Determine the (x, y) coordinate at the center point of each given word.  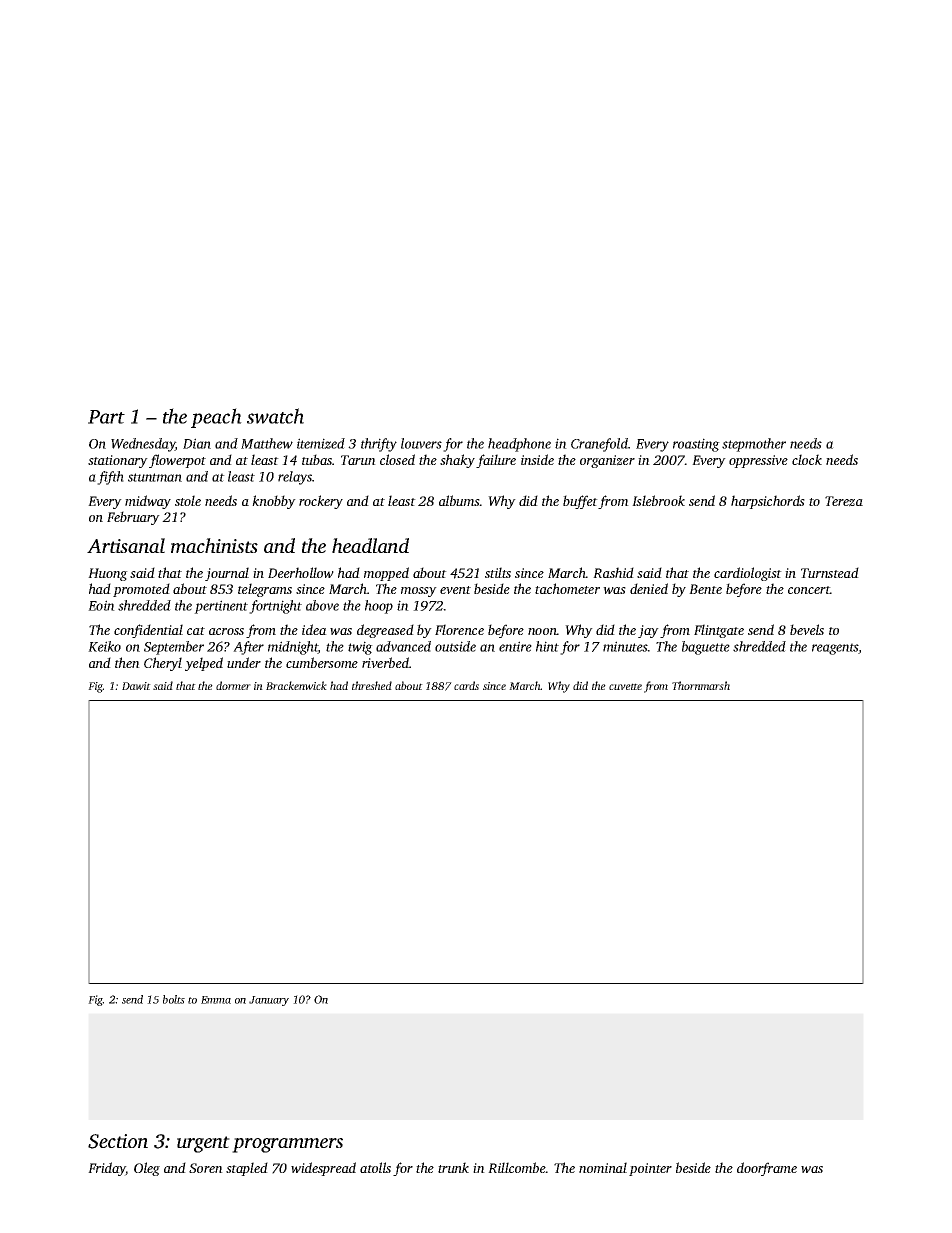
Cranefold (599, 445)
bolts (174, 999)
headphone (519, 445)
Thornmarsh (701, 685)
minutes (625, 646)
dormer (233, 685)
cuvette (625, 686)
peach (216, 418)
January (269, 1001)
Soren (206, 1168)
